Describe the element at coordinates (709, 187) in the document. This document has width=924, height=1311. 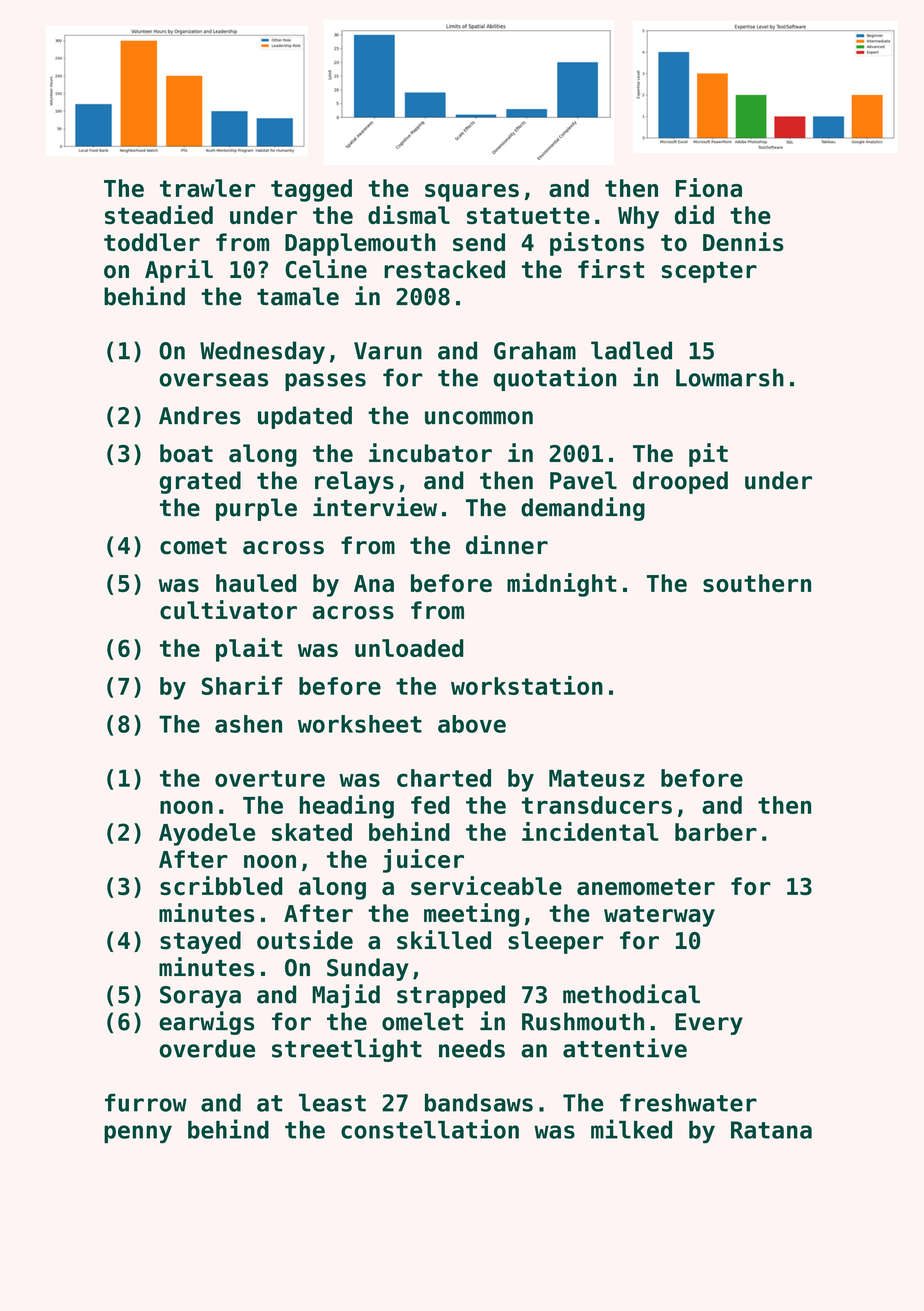
I see `Fiona` at that location.
